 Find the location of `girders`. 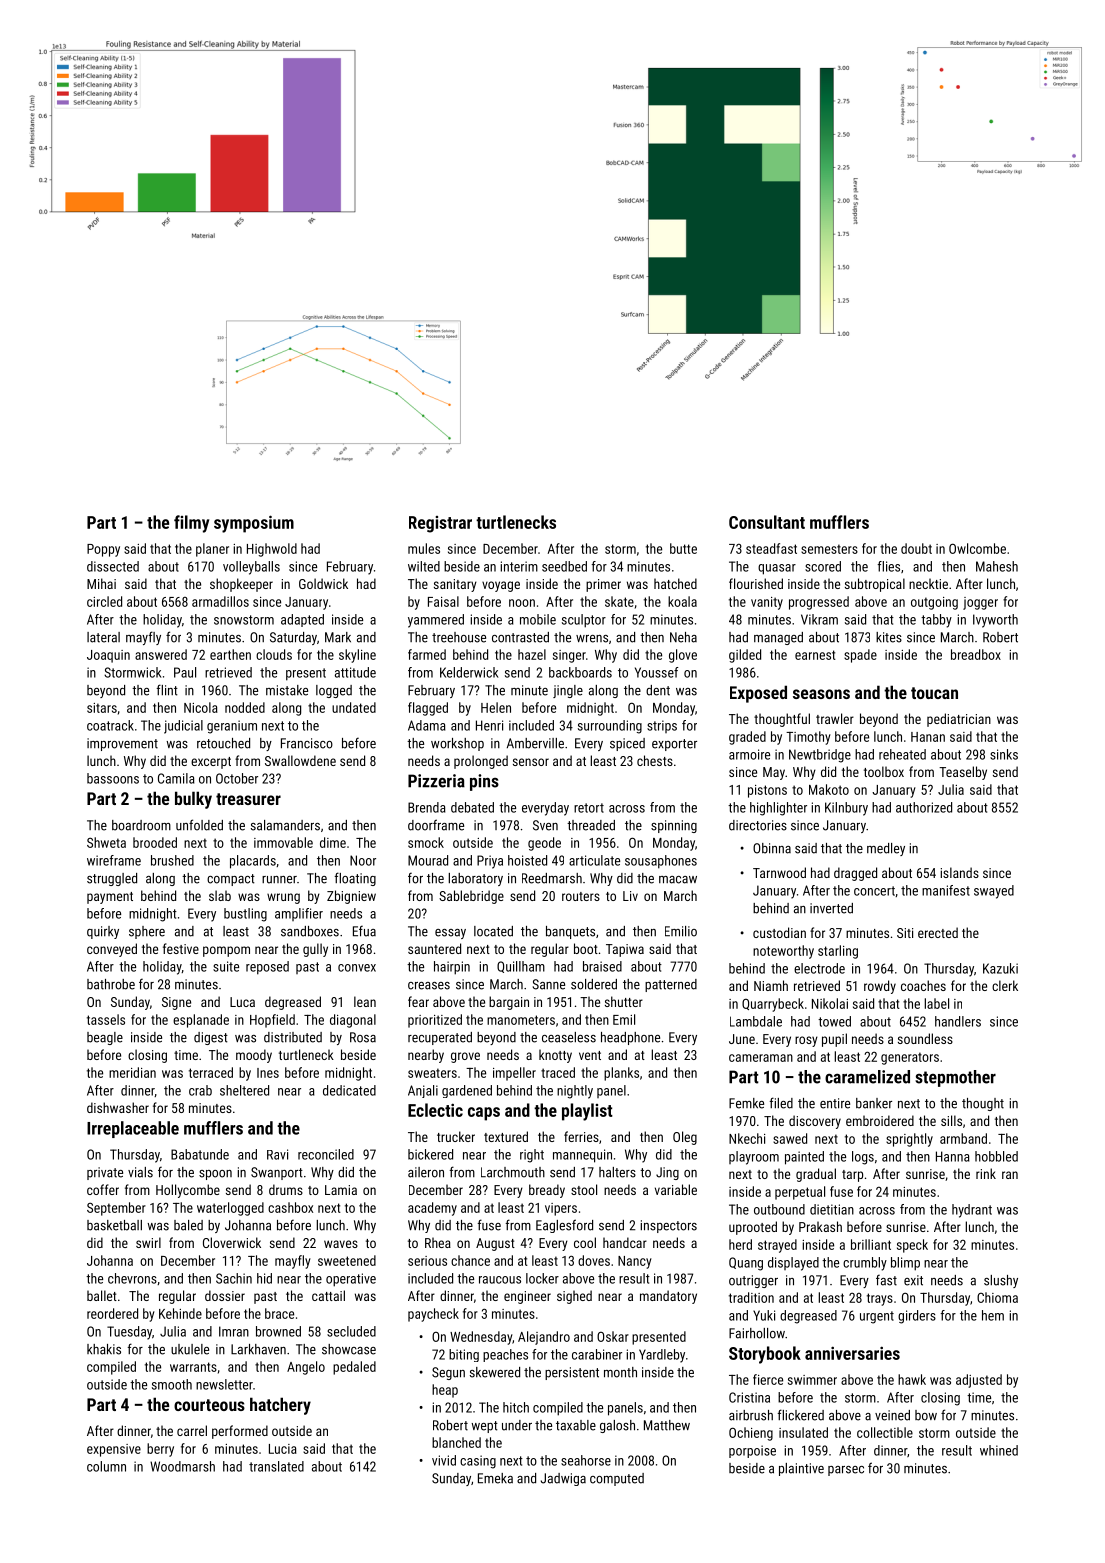

girders is located at coordinates (917, 1317).
